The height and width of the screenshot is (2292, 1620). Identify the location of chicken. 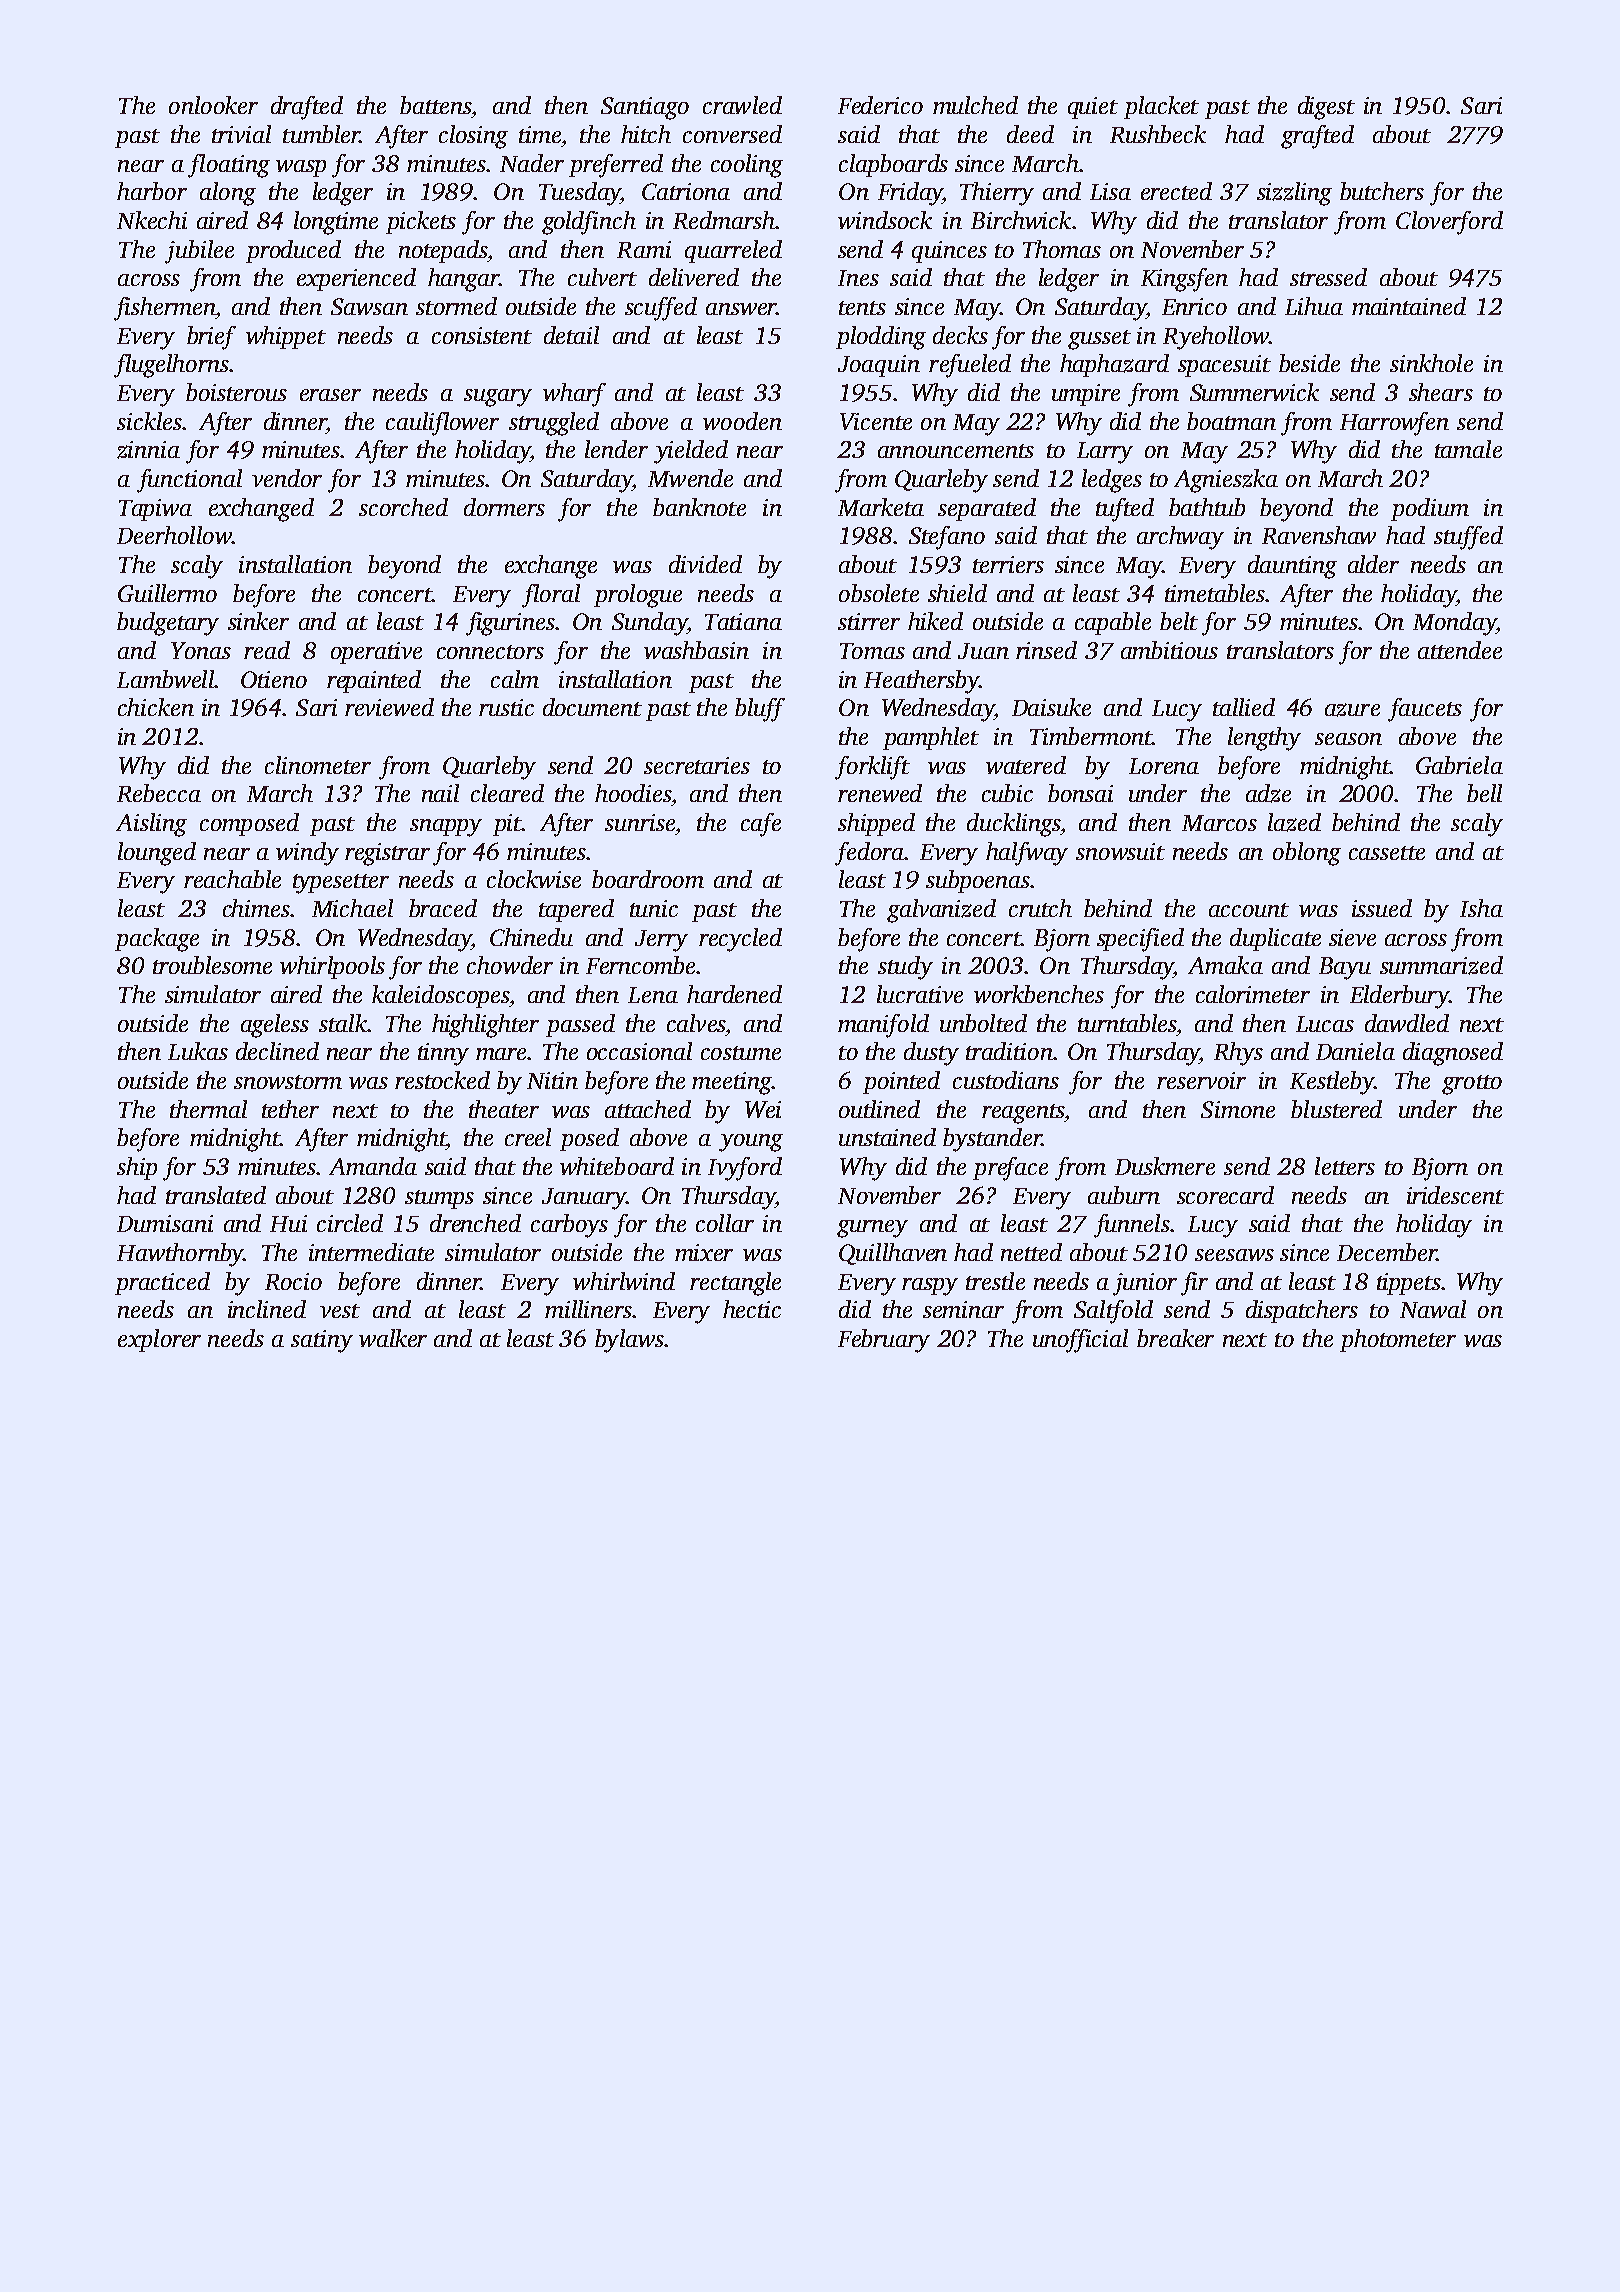
(156, 707).
